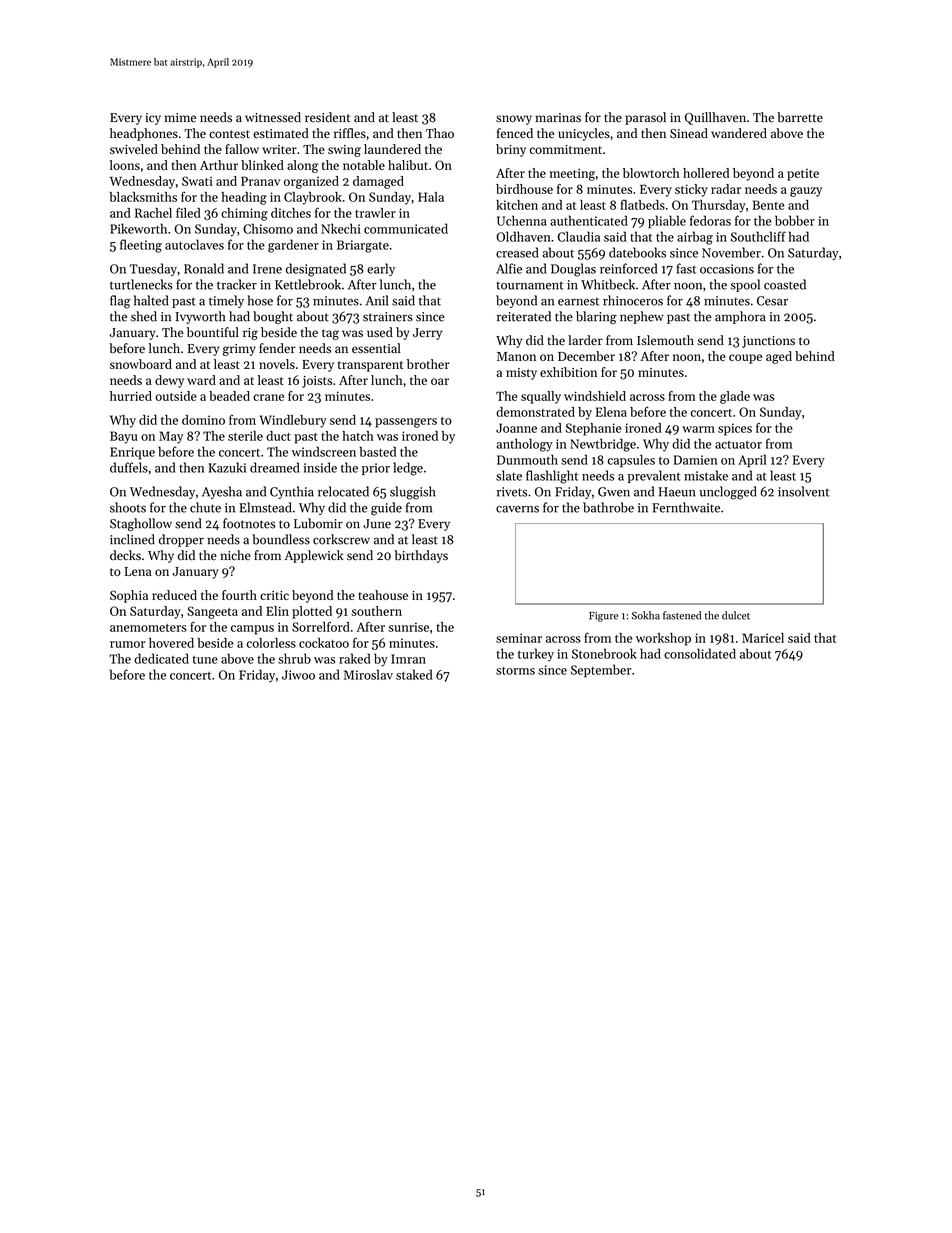 The width and height of the screenshot is (952, 1233). Describe the element at coordinates (144, 134) in the screenshot. I see `headphones` at that location.
